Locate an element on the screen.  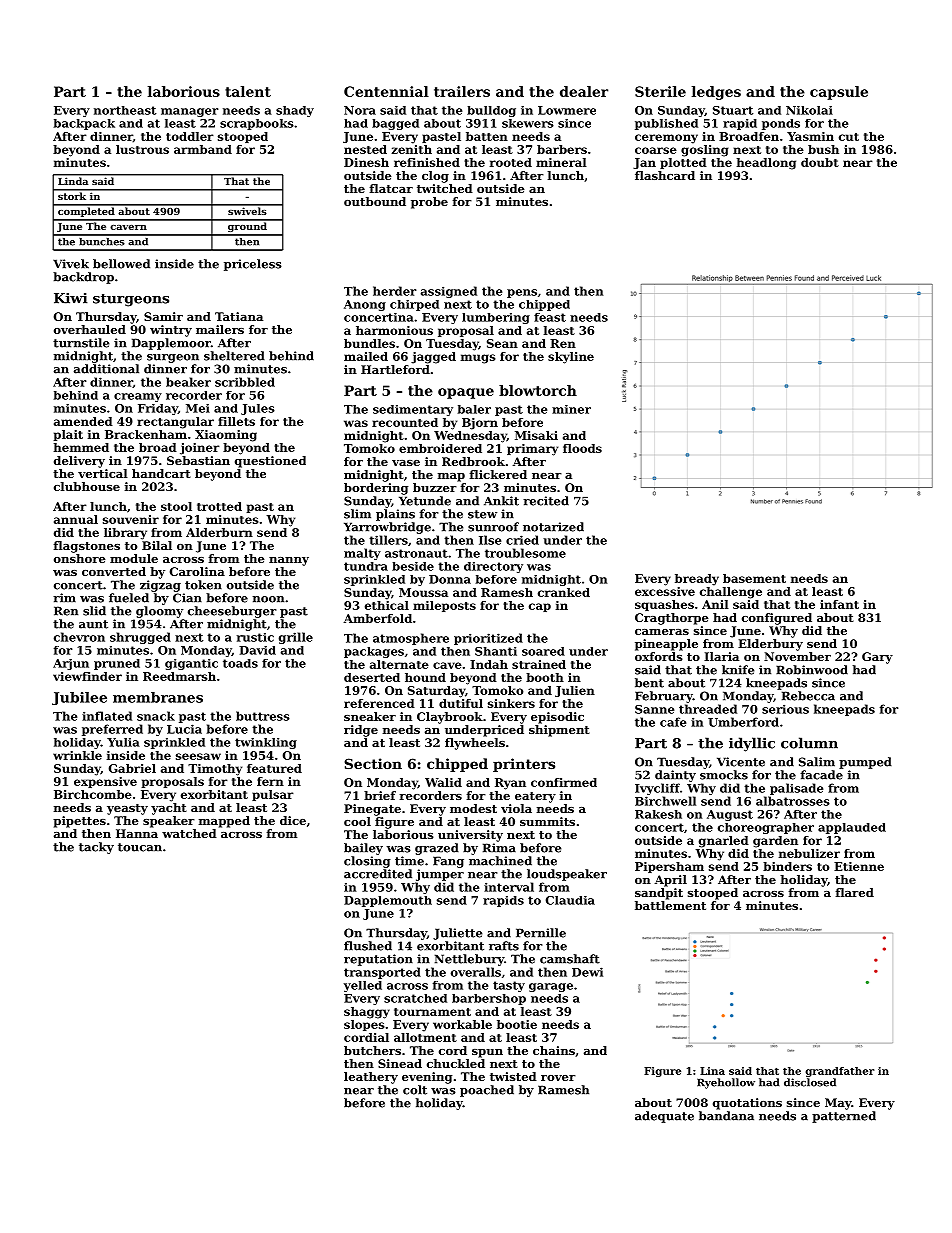
headlong is located at coordinates (766, 164).
